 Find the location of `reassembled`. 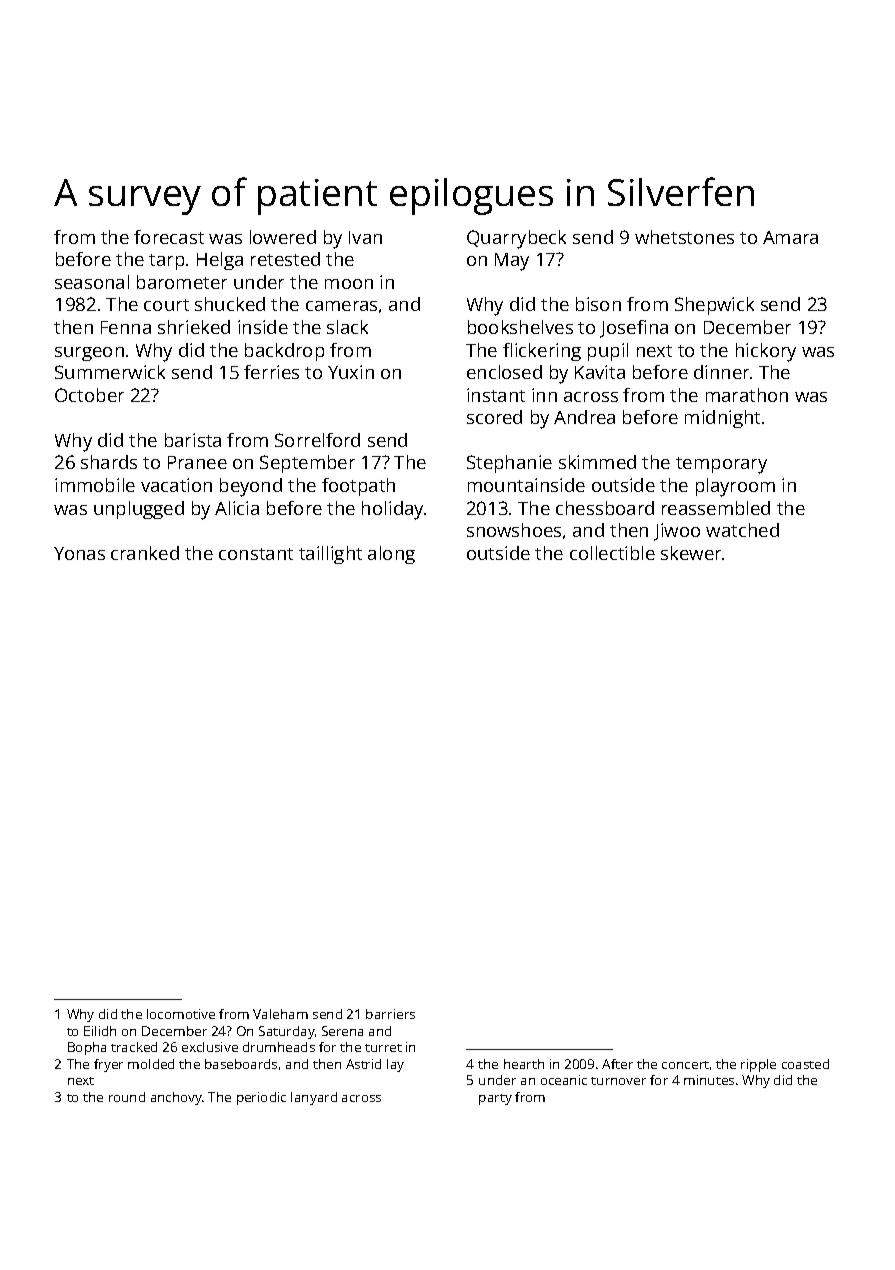

reassembled is located at coordinates (716, 508).
